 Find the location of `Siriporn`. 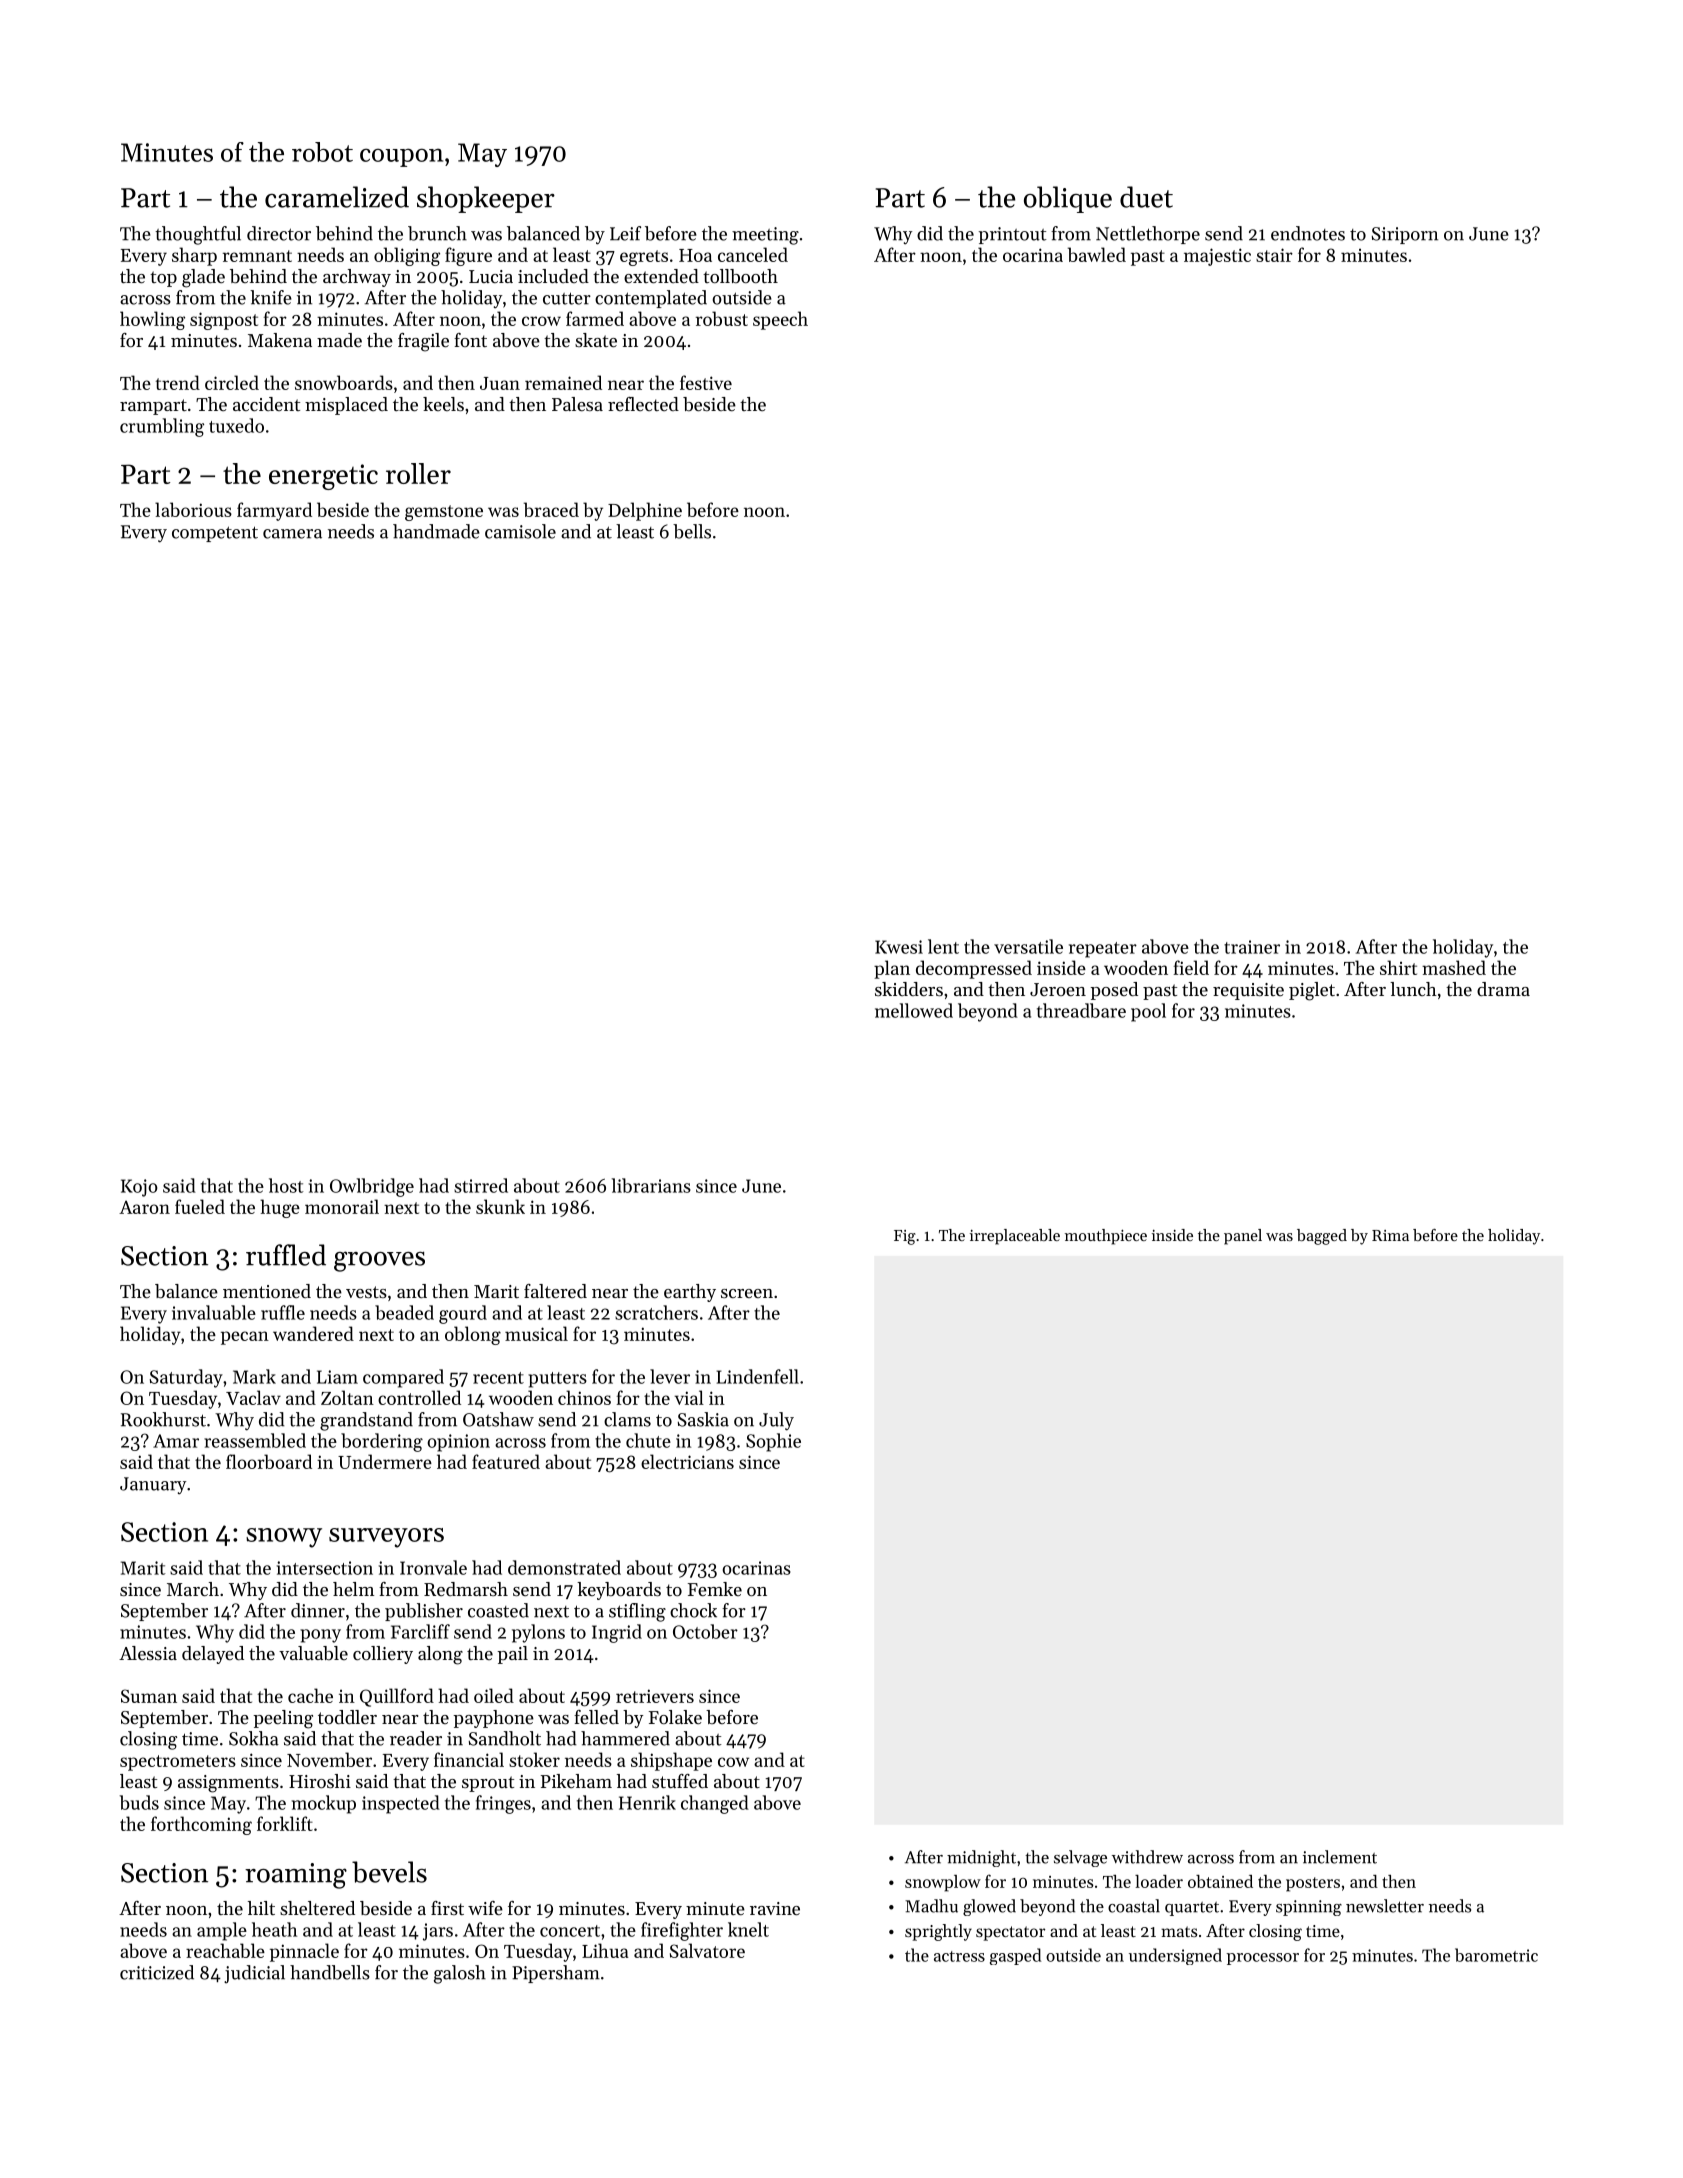

Siriporn is located at coordinates (1405, 235).
